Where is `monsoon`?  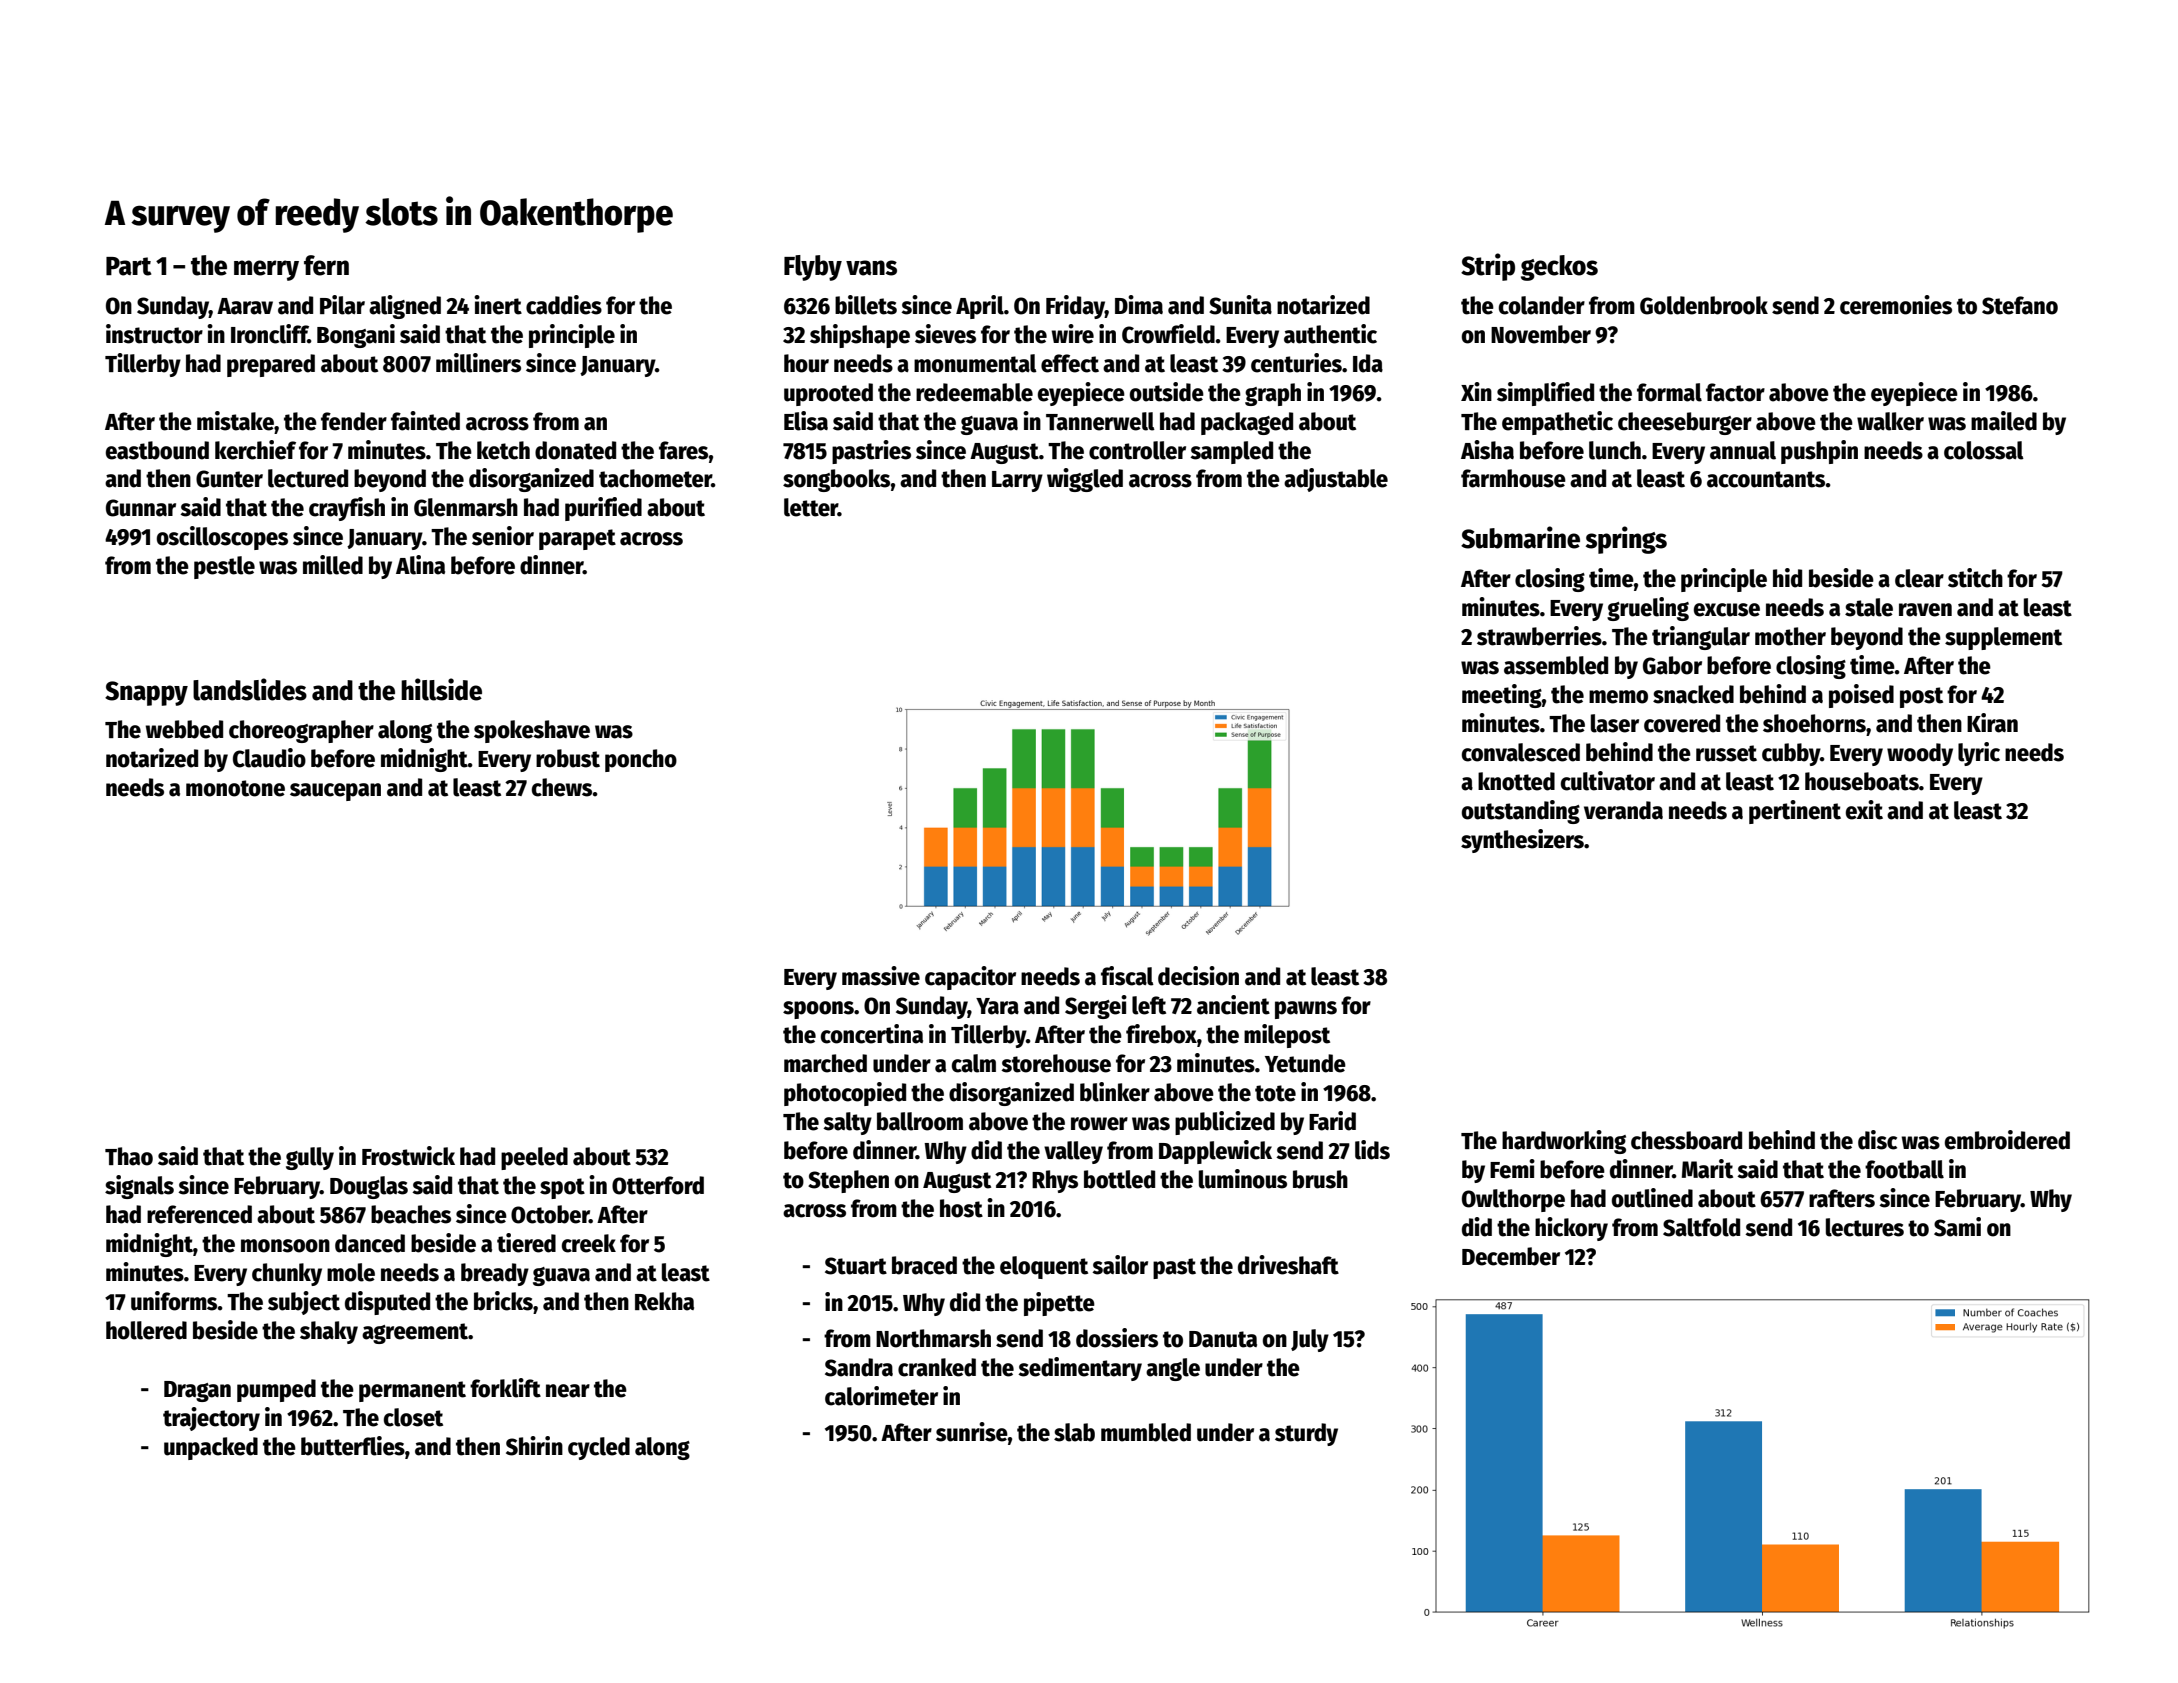 monsoon is located at coordinates (285, 1246).
